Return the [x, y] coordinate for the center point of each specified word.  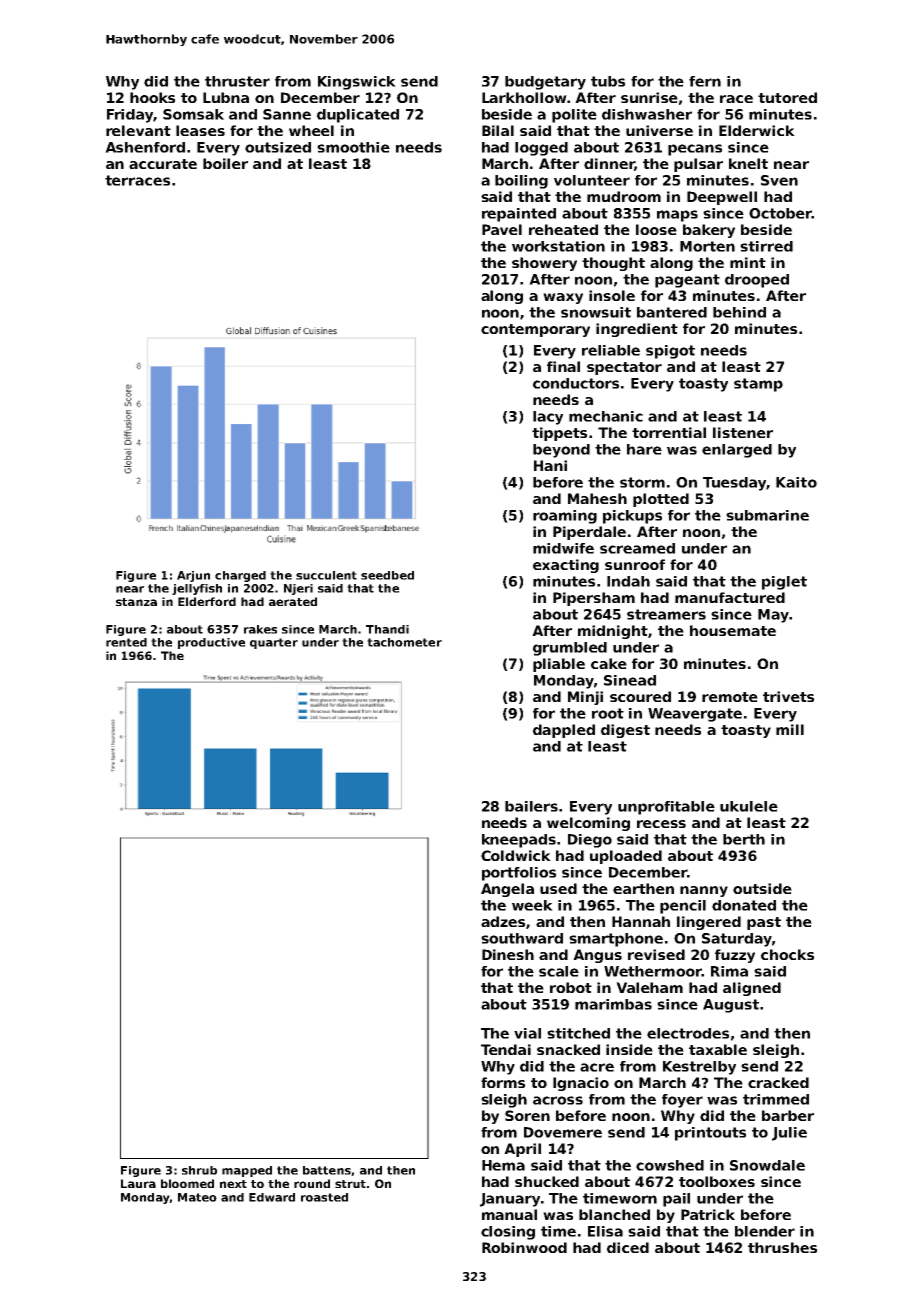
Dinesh [508, 954]
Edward [272, 1197]
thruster [237, 81]
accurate [163, 164]
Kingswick [357, 83]
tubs [608, 81]
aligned [752, 989]
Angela [507, 890]
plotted [661, 500]
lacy [548, 418]
